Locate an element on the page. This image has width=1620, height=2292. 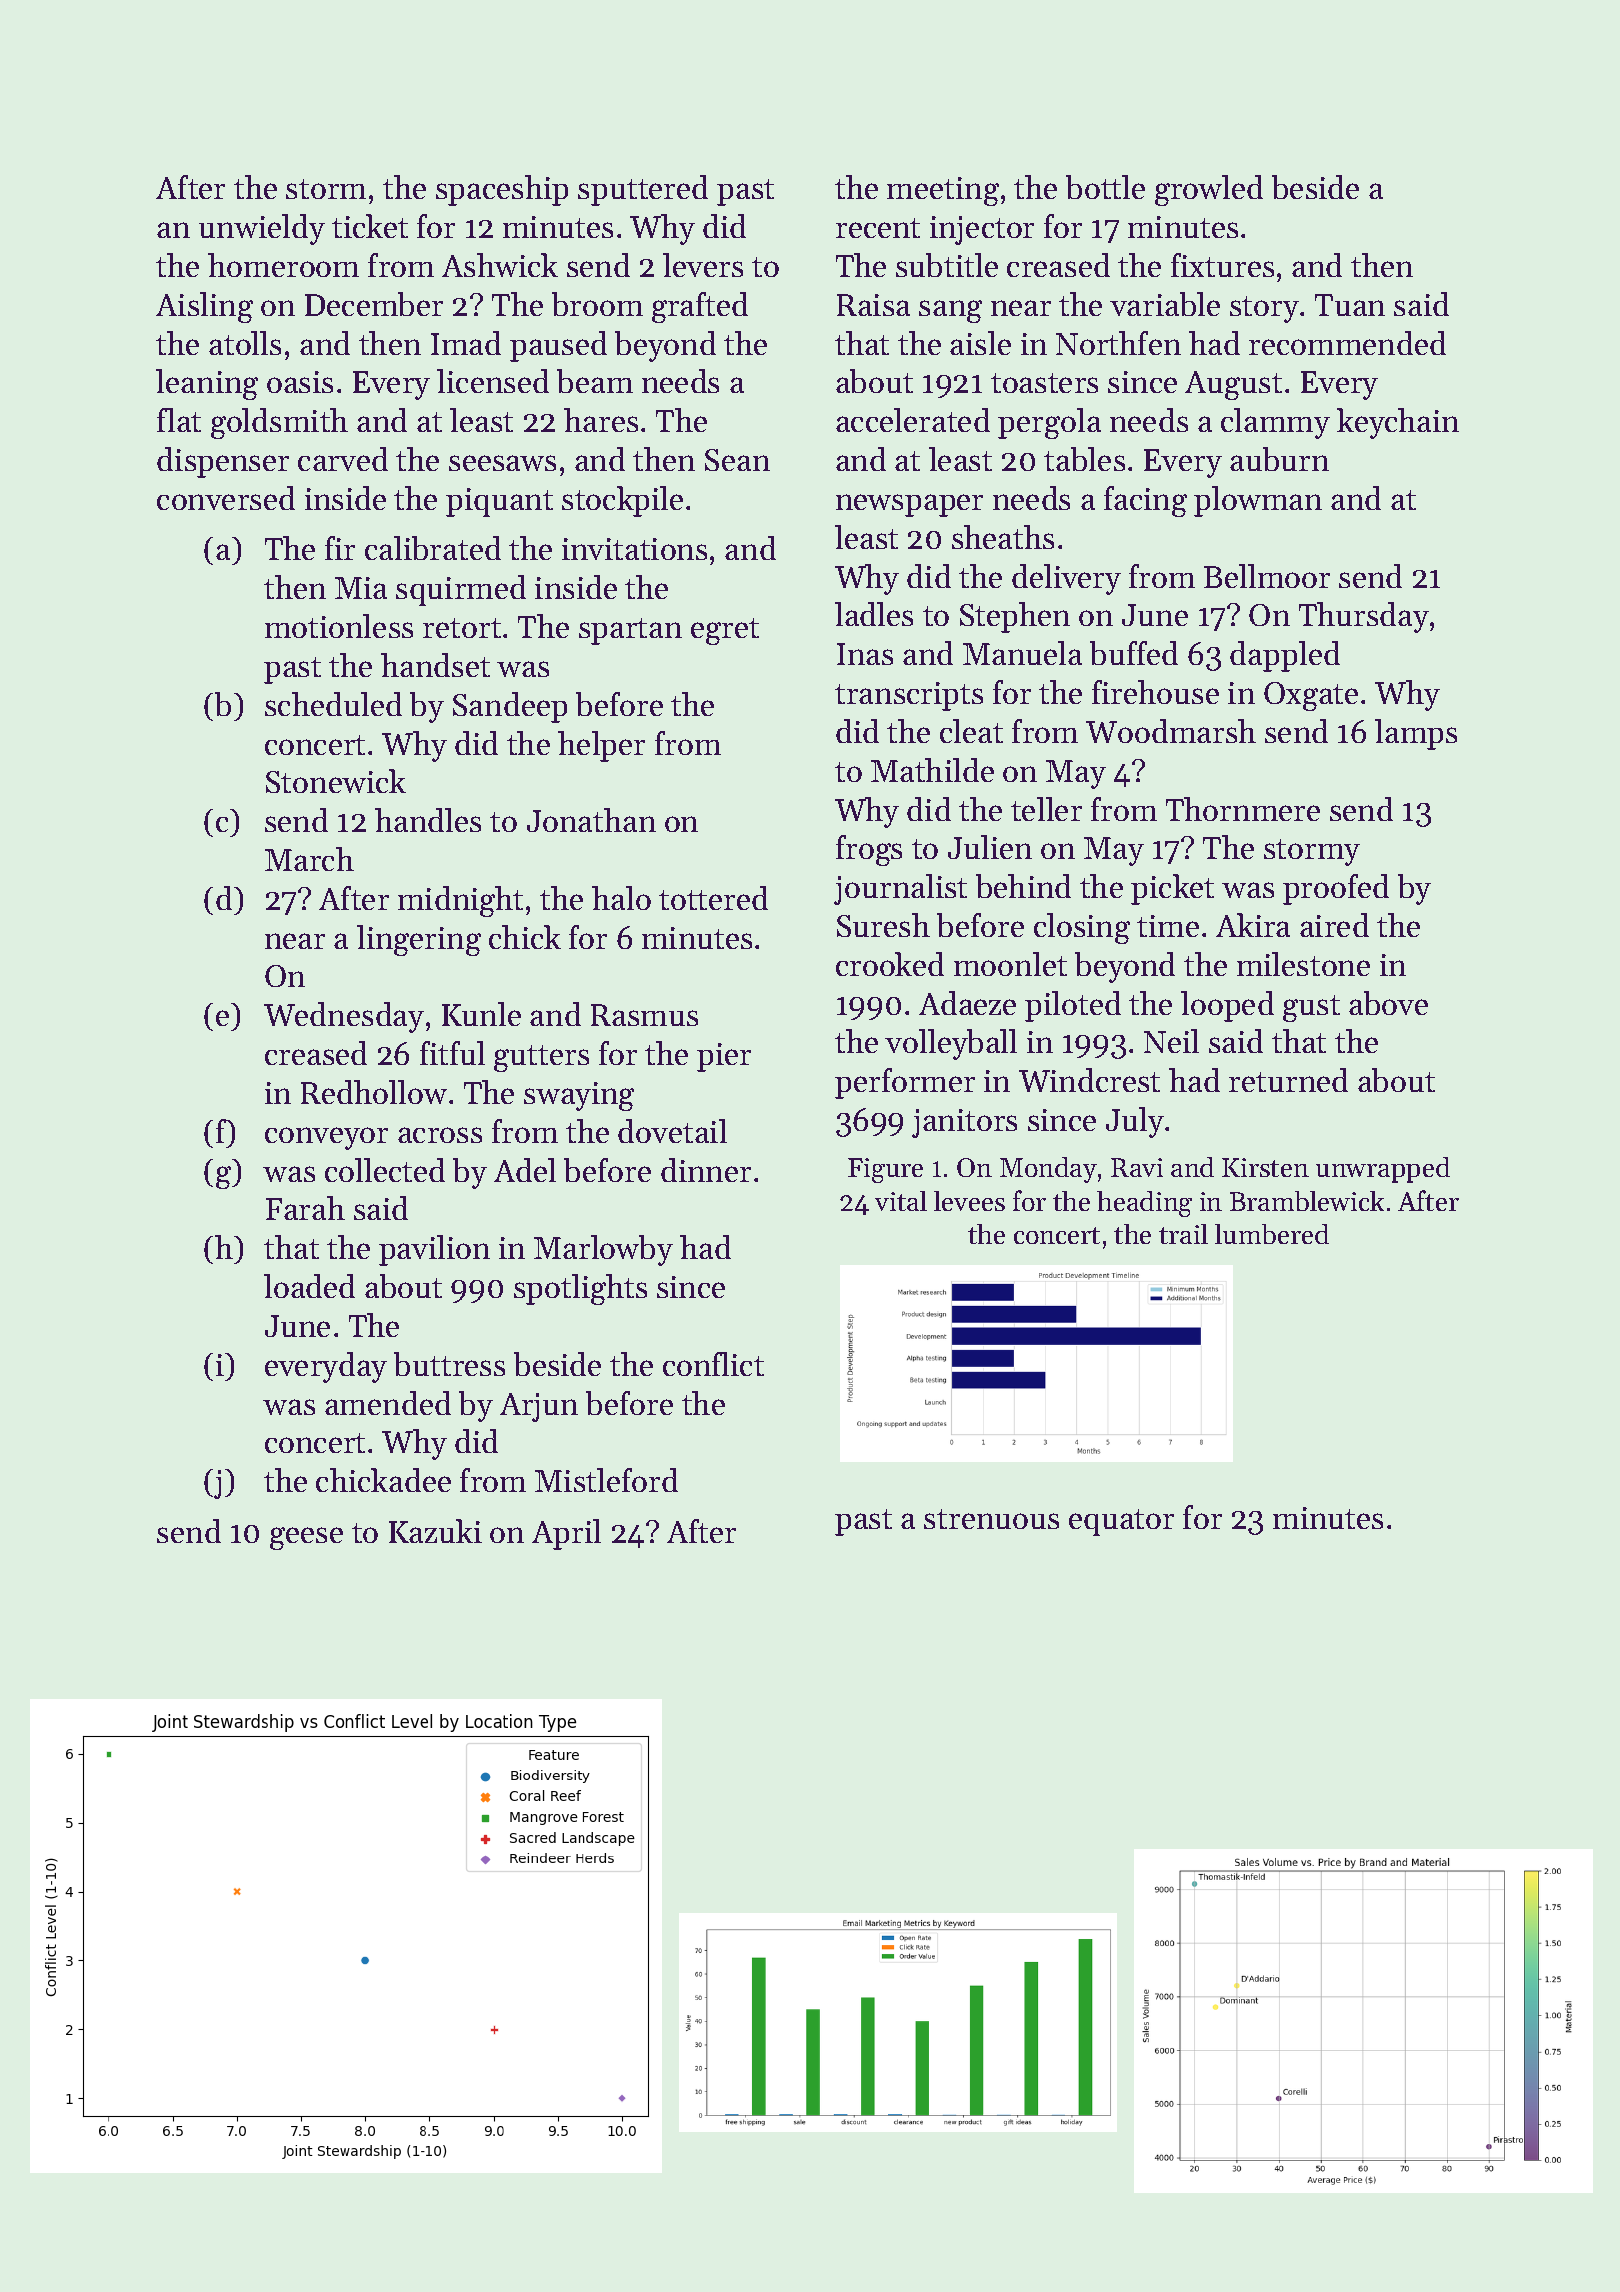
aisle is located at coordinates (980, 343).
